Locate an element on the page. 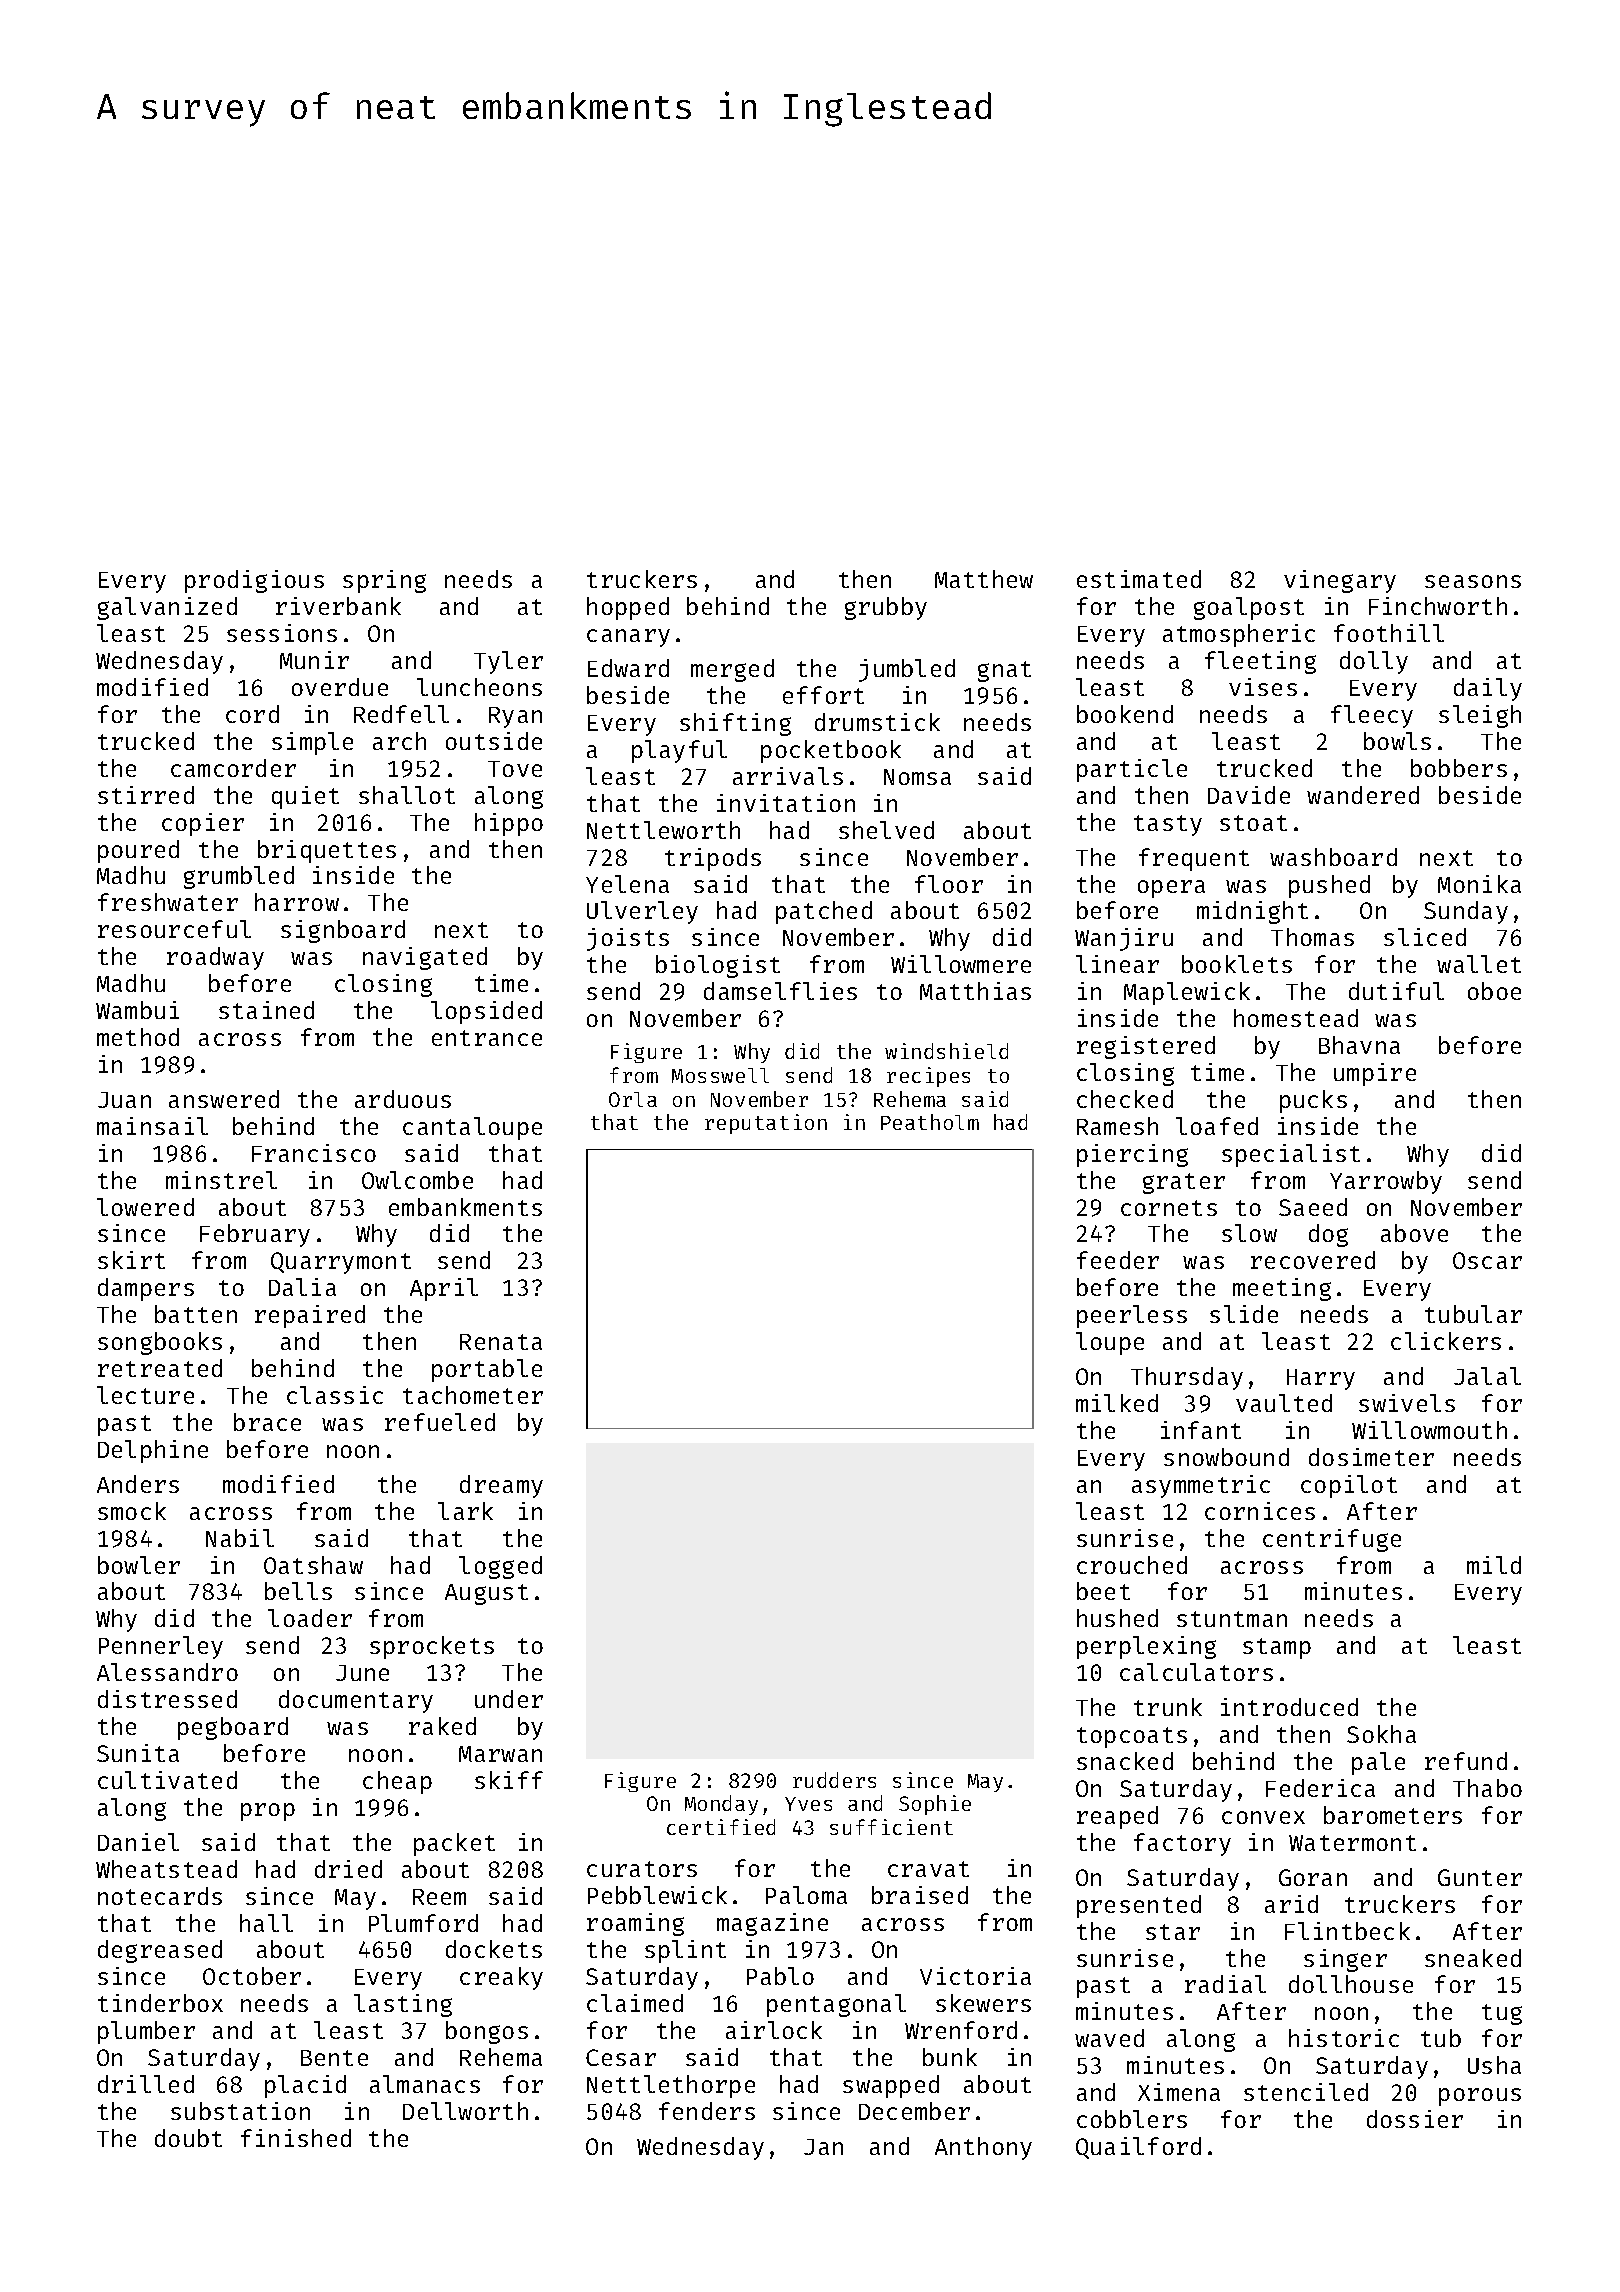  introduced is located at coordinates (1289, 1707).
